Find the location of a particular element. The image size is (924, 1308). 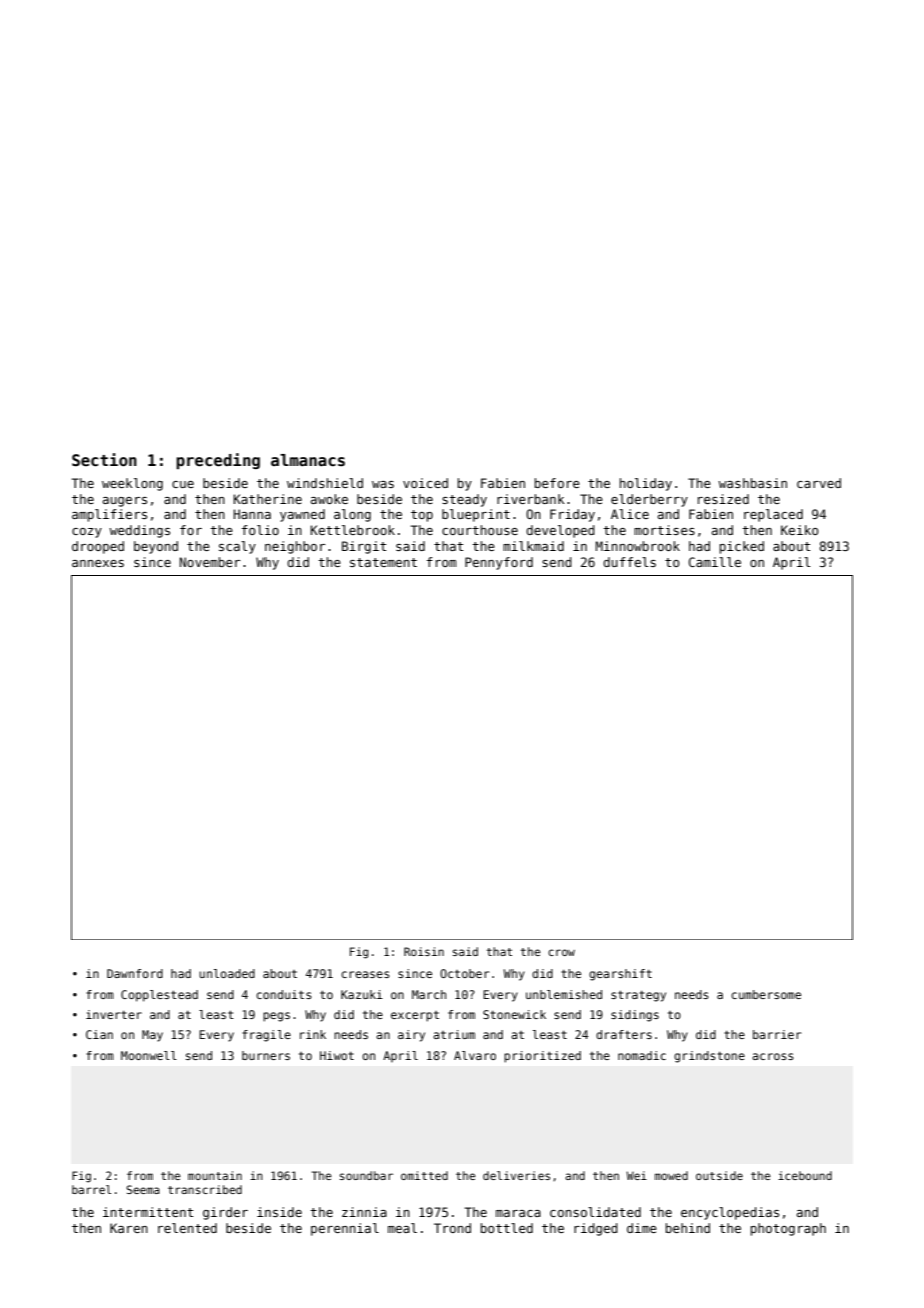

Moonwell is located at coordinates (149, 1055).
